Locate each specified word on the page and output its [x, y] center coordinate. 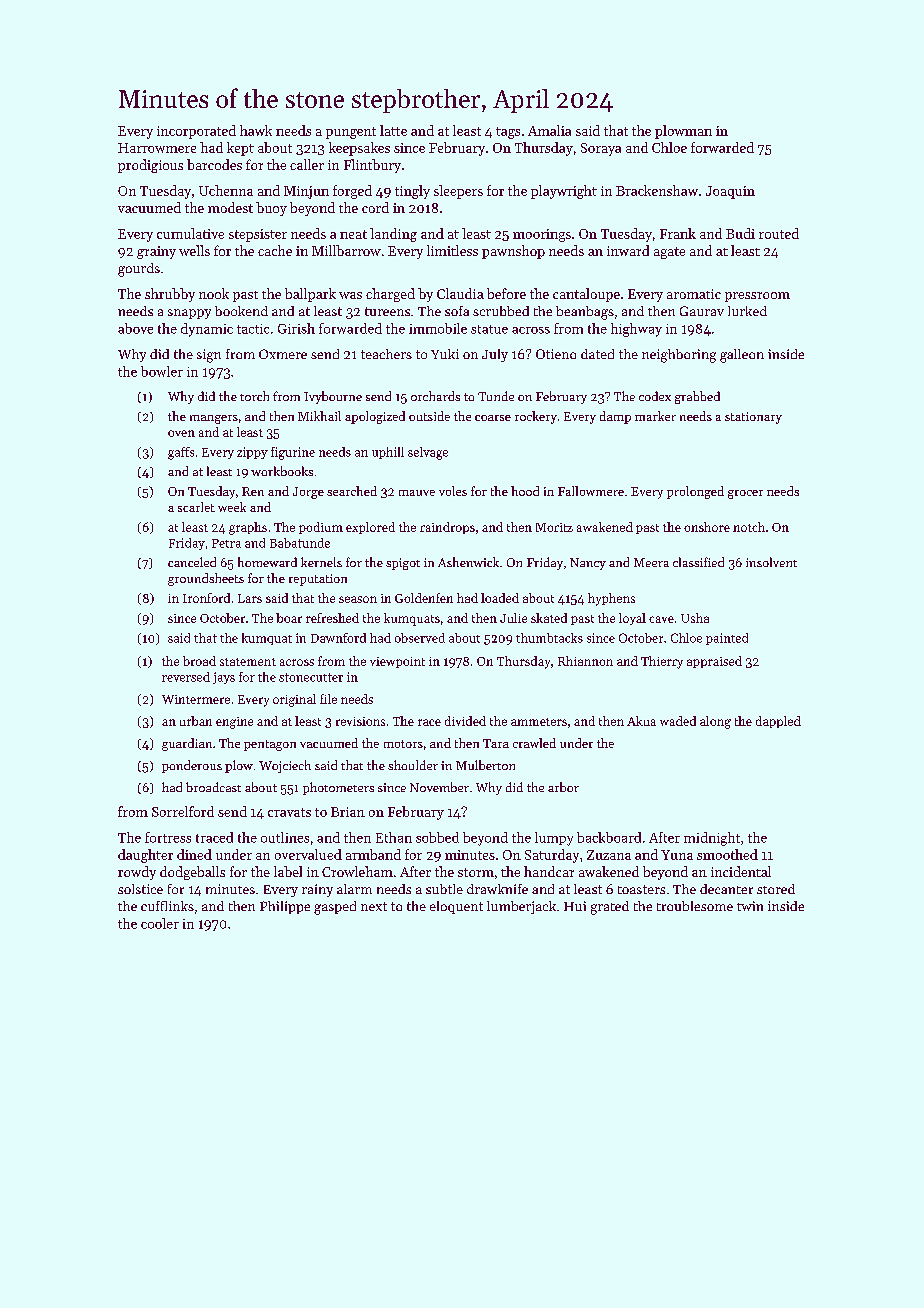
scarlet [196, 507]
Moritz [554, 527]
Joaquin [730, 192]
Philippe [285, 907]
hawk [256, 130]
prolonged [695, 492]
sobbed [437, 837]
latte [393, 130]
